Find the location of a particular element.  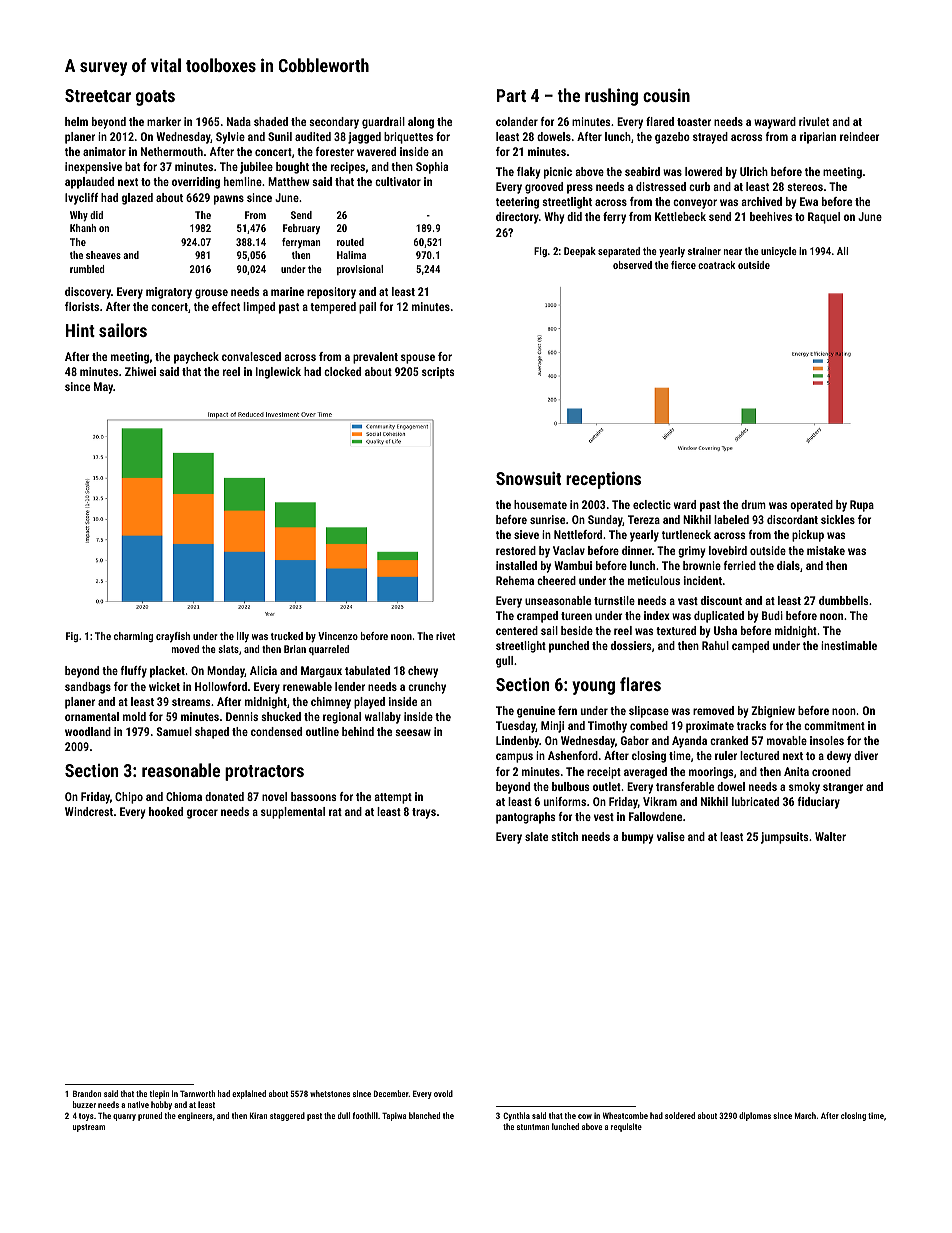

Nada is located at coordinates (239, 121).
